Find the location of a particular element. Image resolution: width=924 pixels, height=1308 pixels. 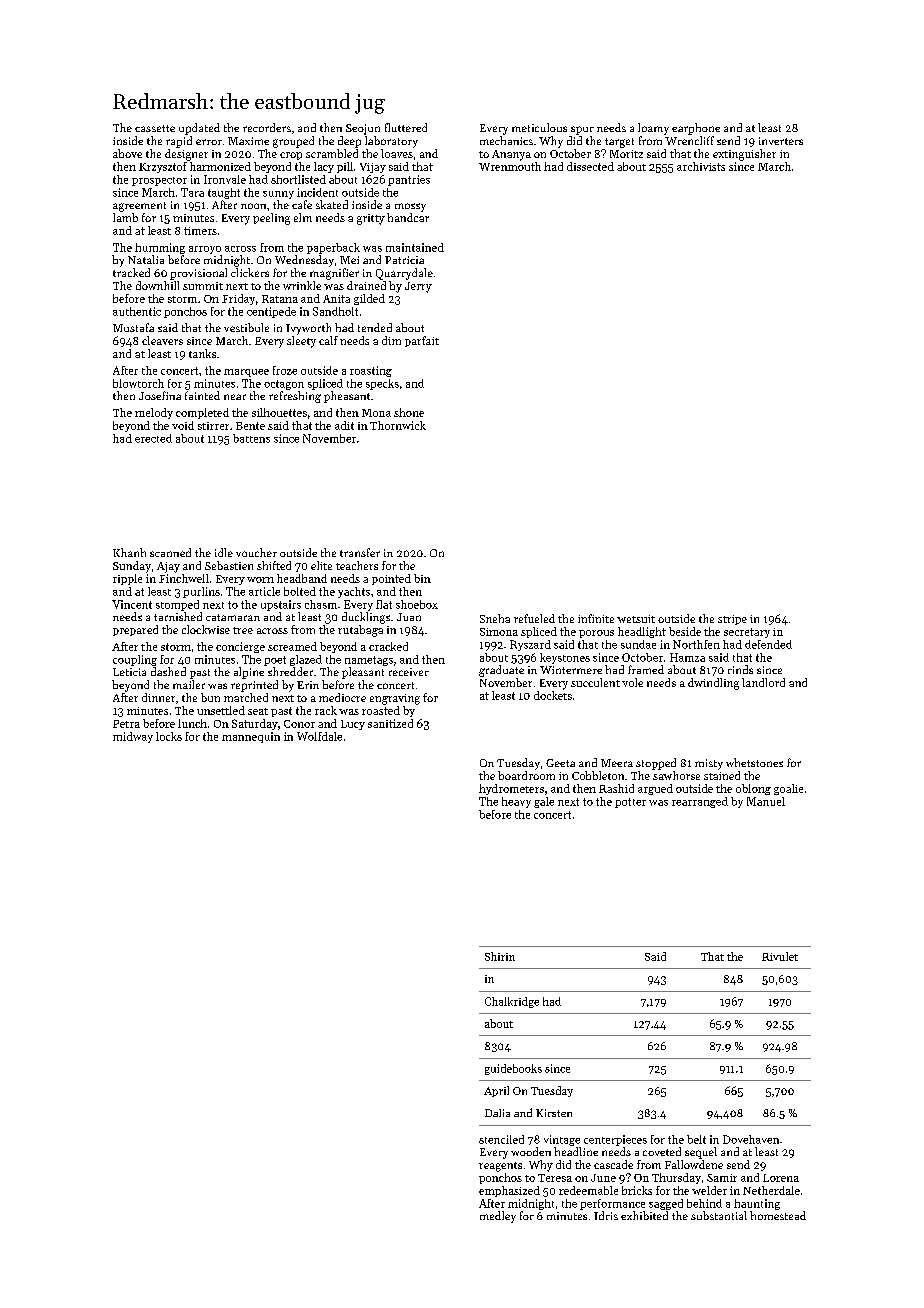

Sandholt is located at coordinates (335, 311).
